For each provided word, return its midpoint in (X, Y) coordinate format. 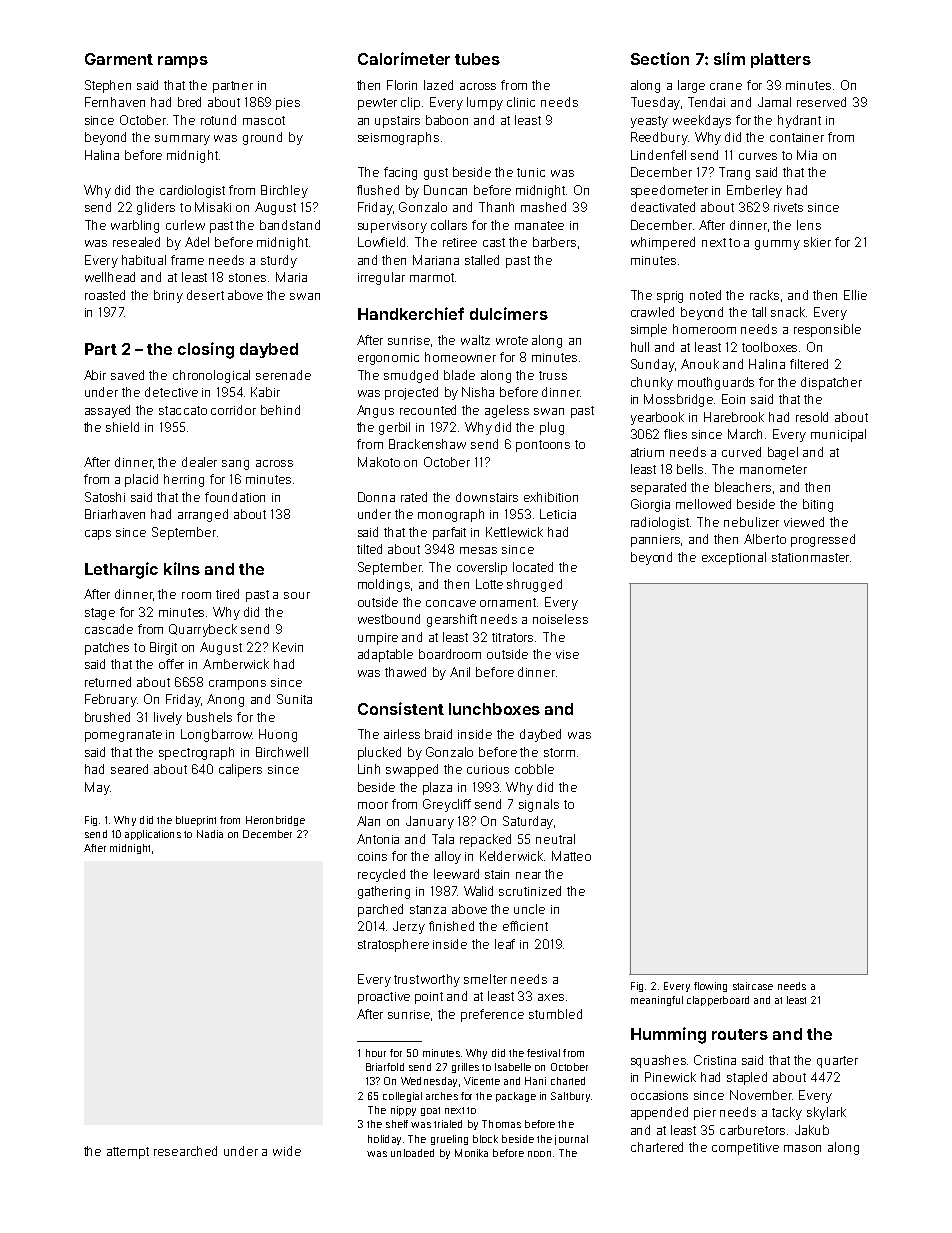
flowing (710, 987)
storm (559, 752)
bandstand (290, 225)
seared (129, 769)
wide (287, 1151)
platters (781, 60)
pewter (377, 104)
